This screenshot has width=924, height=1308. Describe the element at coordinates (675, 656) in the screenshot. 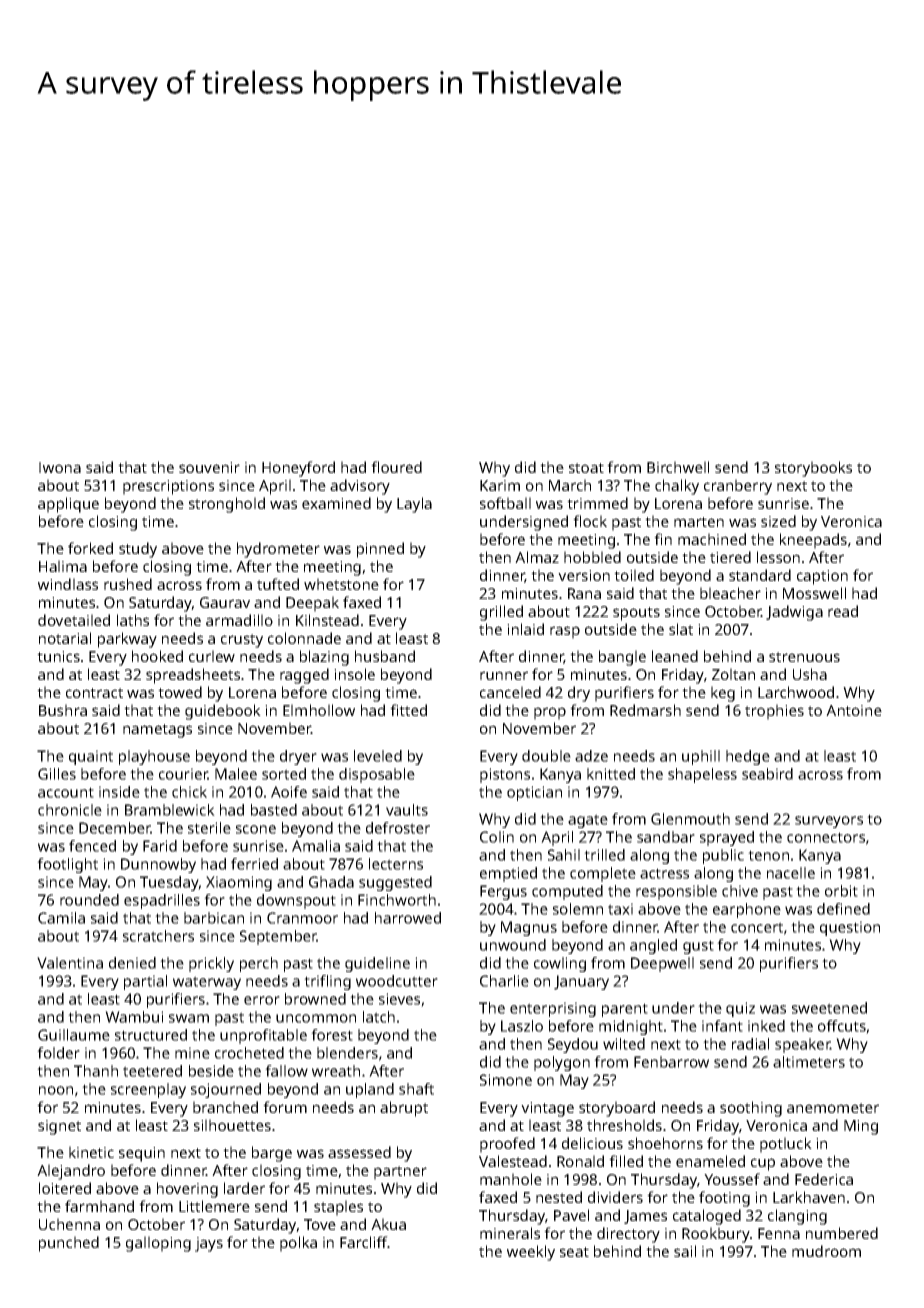

I see `leaned` at that location.
